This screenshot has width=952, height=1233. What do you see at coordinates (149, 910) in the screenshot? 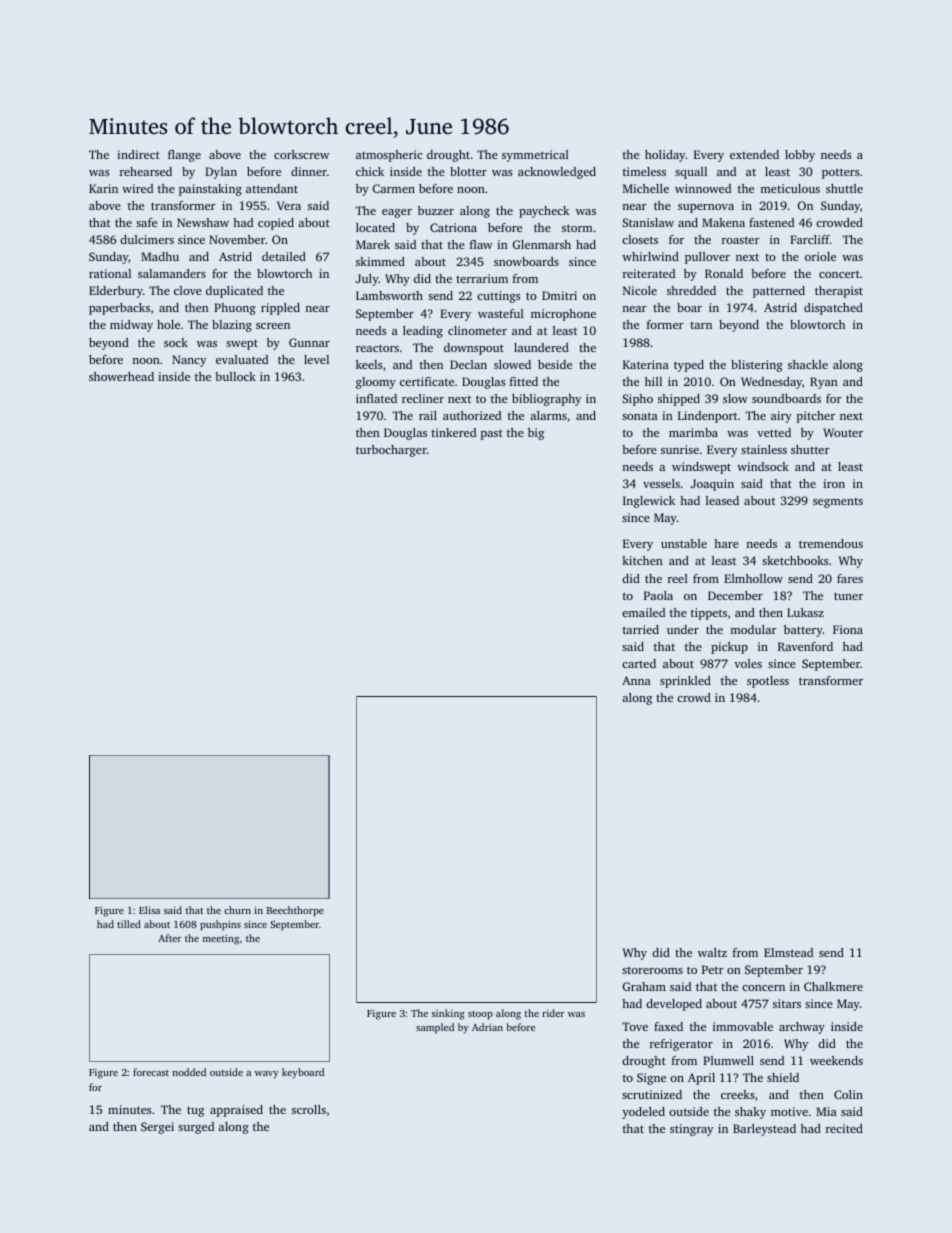
I see `Elisa` at bounding box center [149, 910].
